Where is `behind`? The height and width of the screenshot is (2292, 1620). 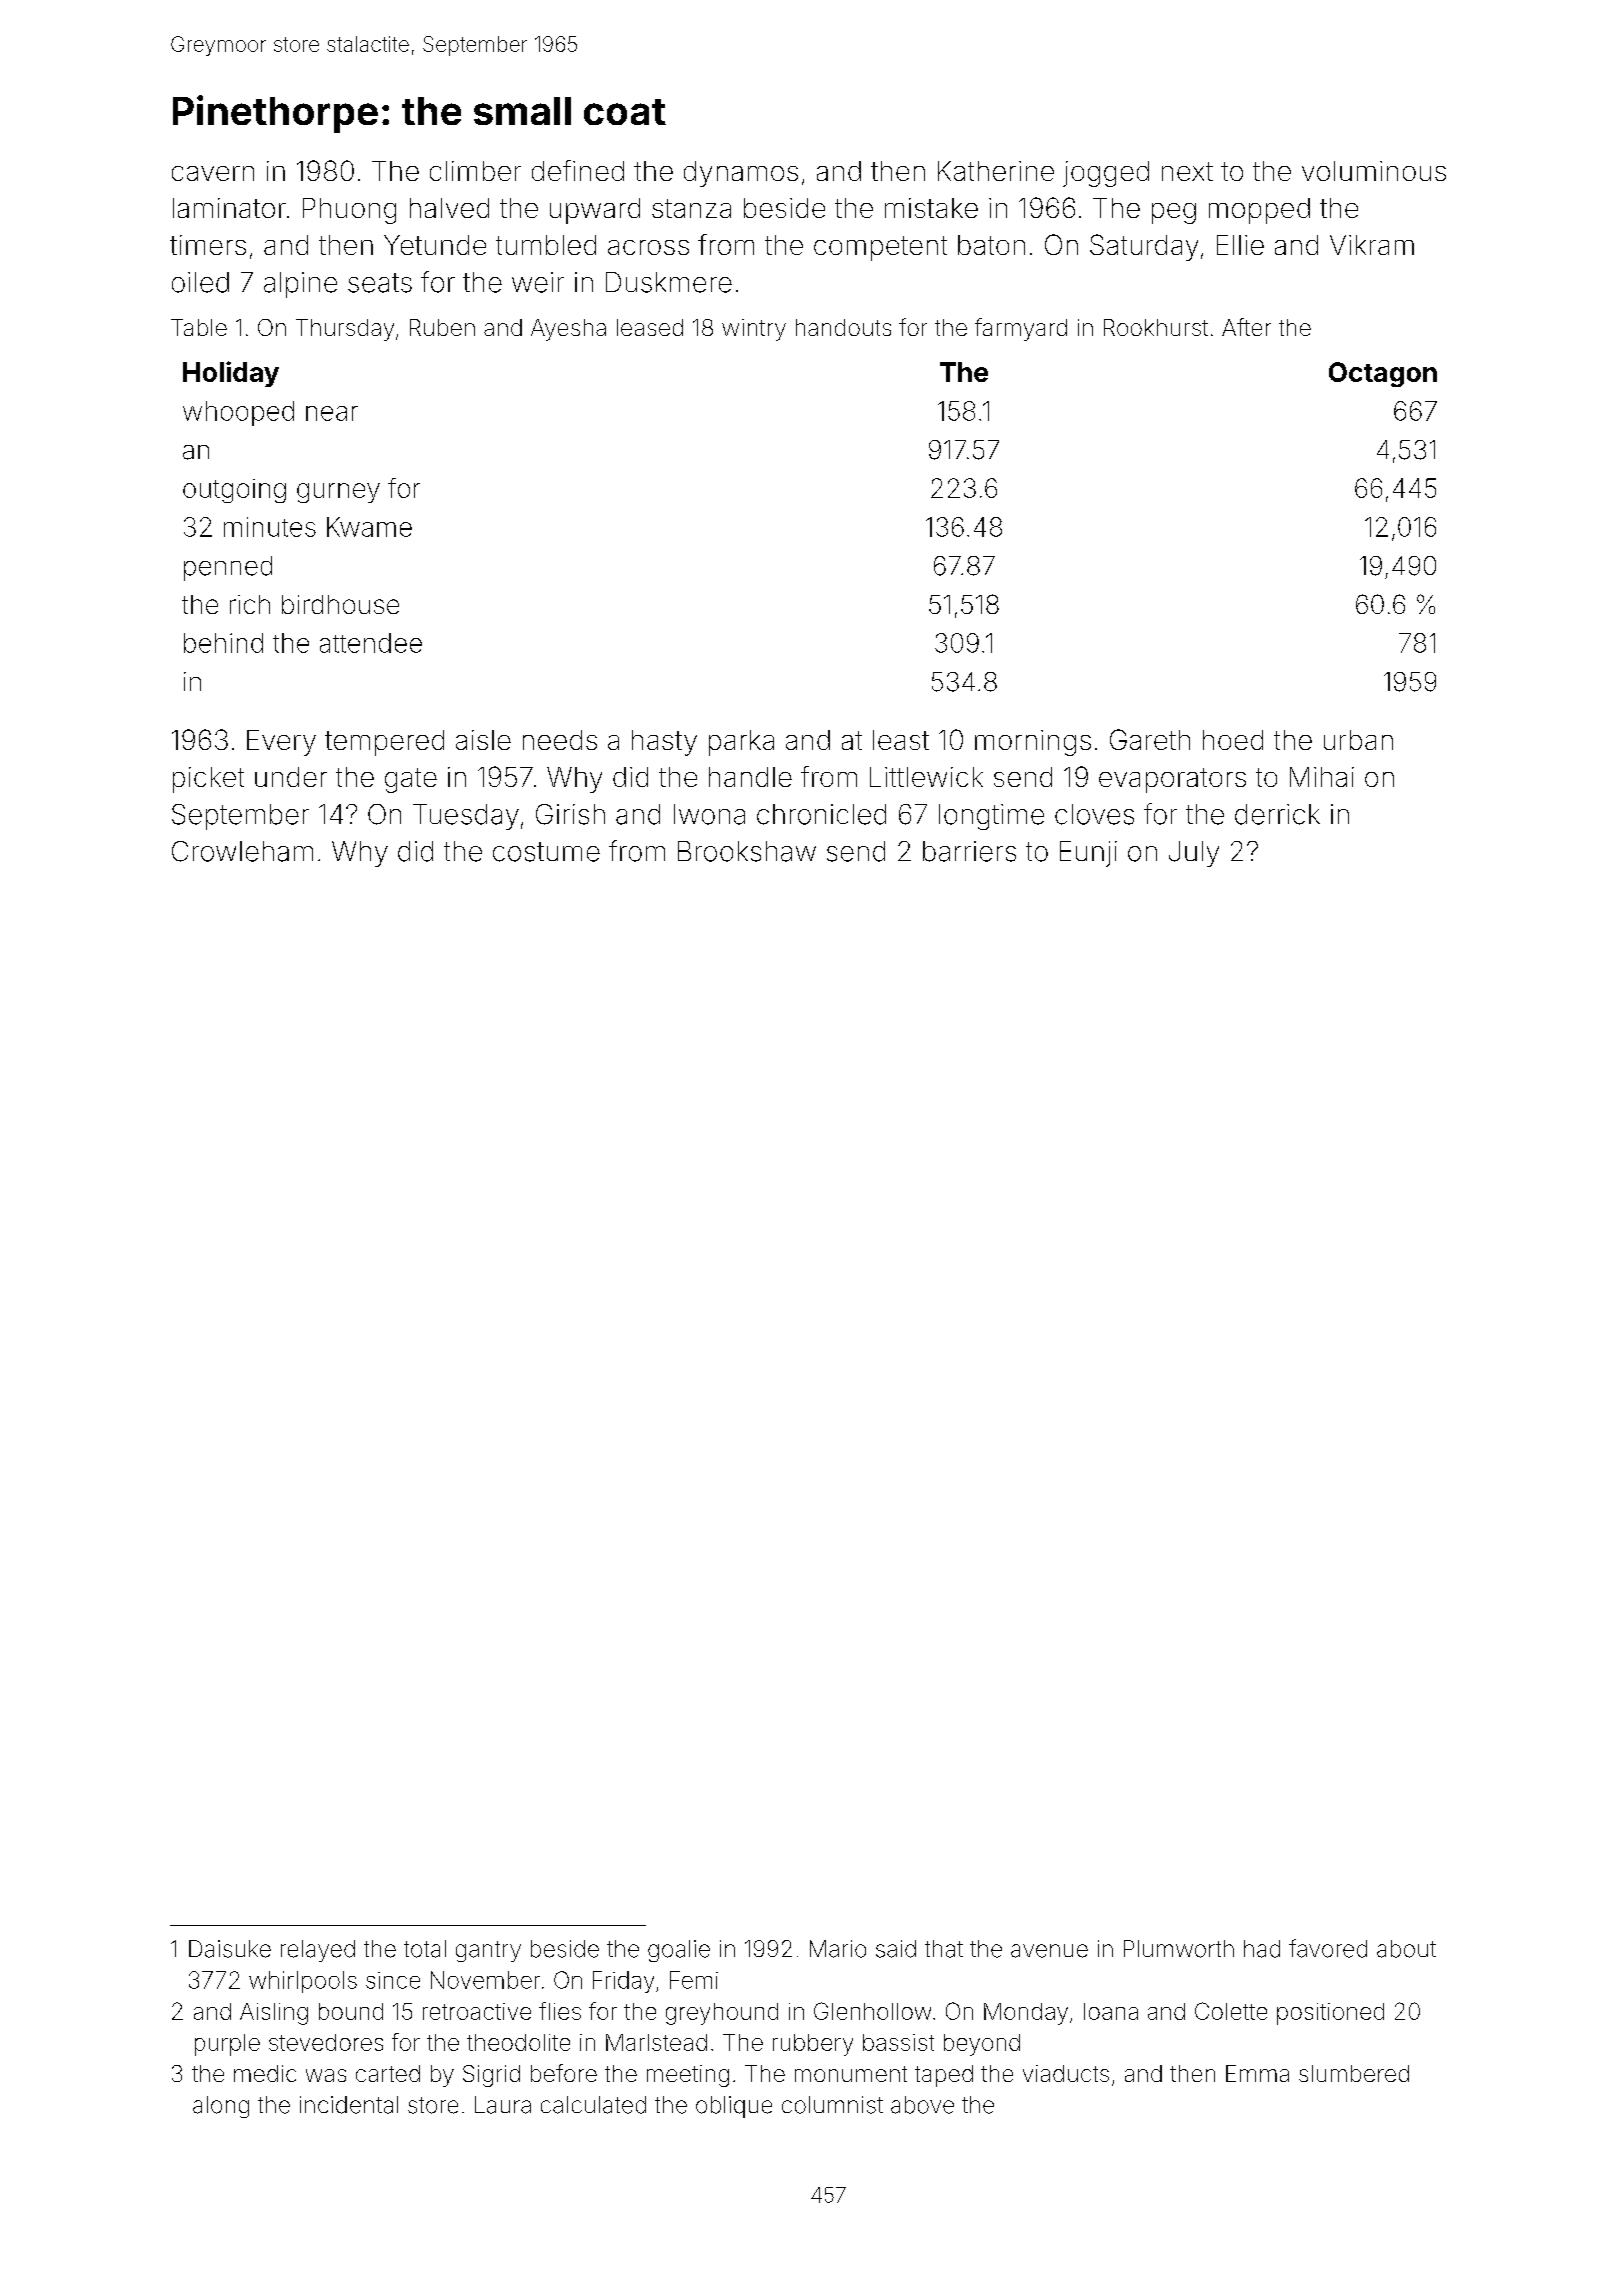
behind is located at coordinates (223, 643).
